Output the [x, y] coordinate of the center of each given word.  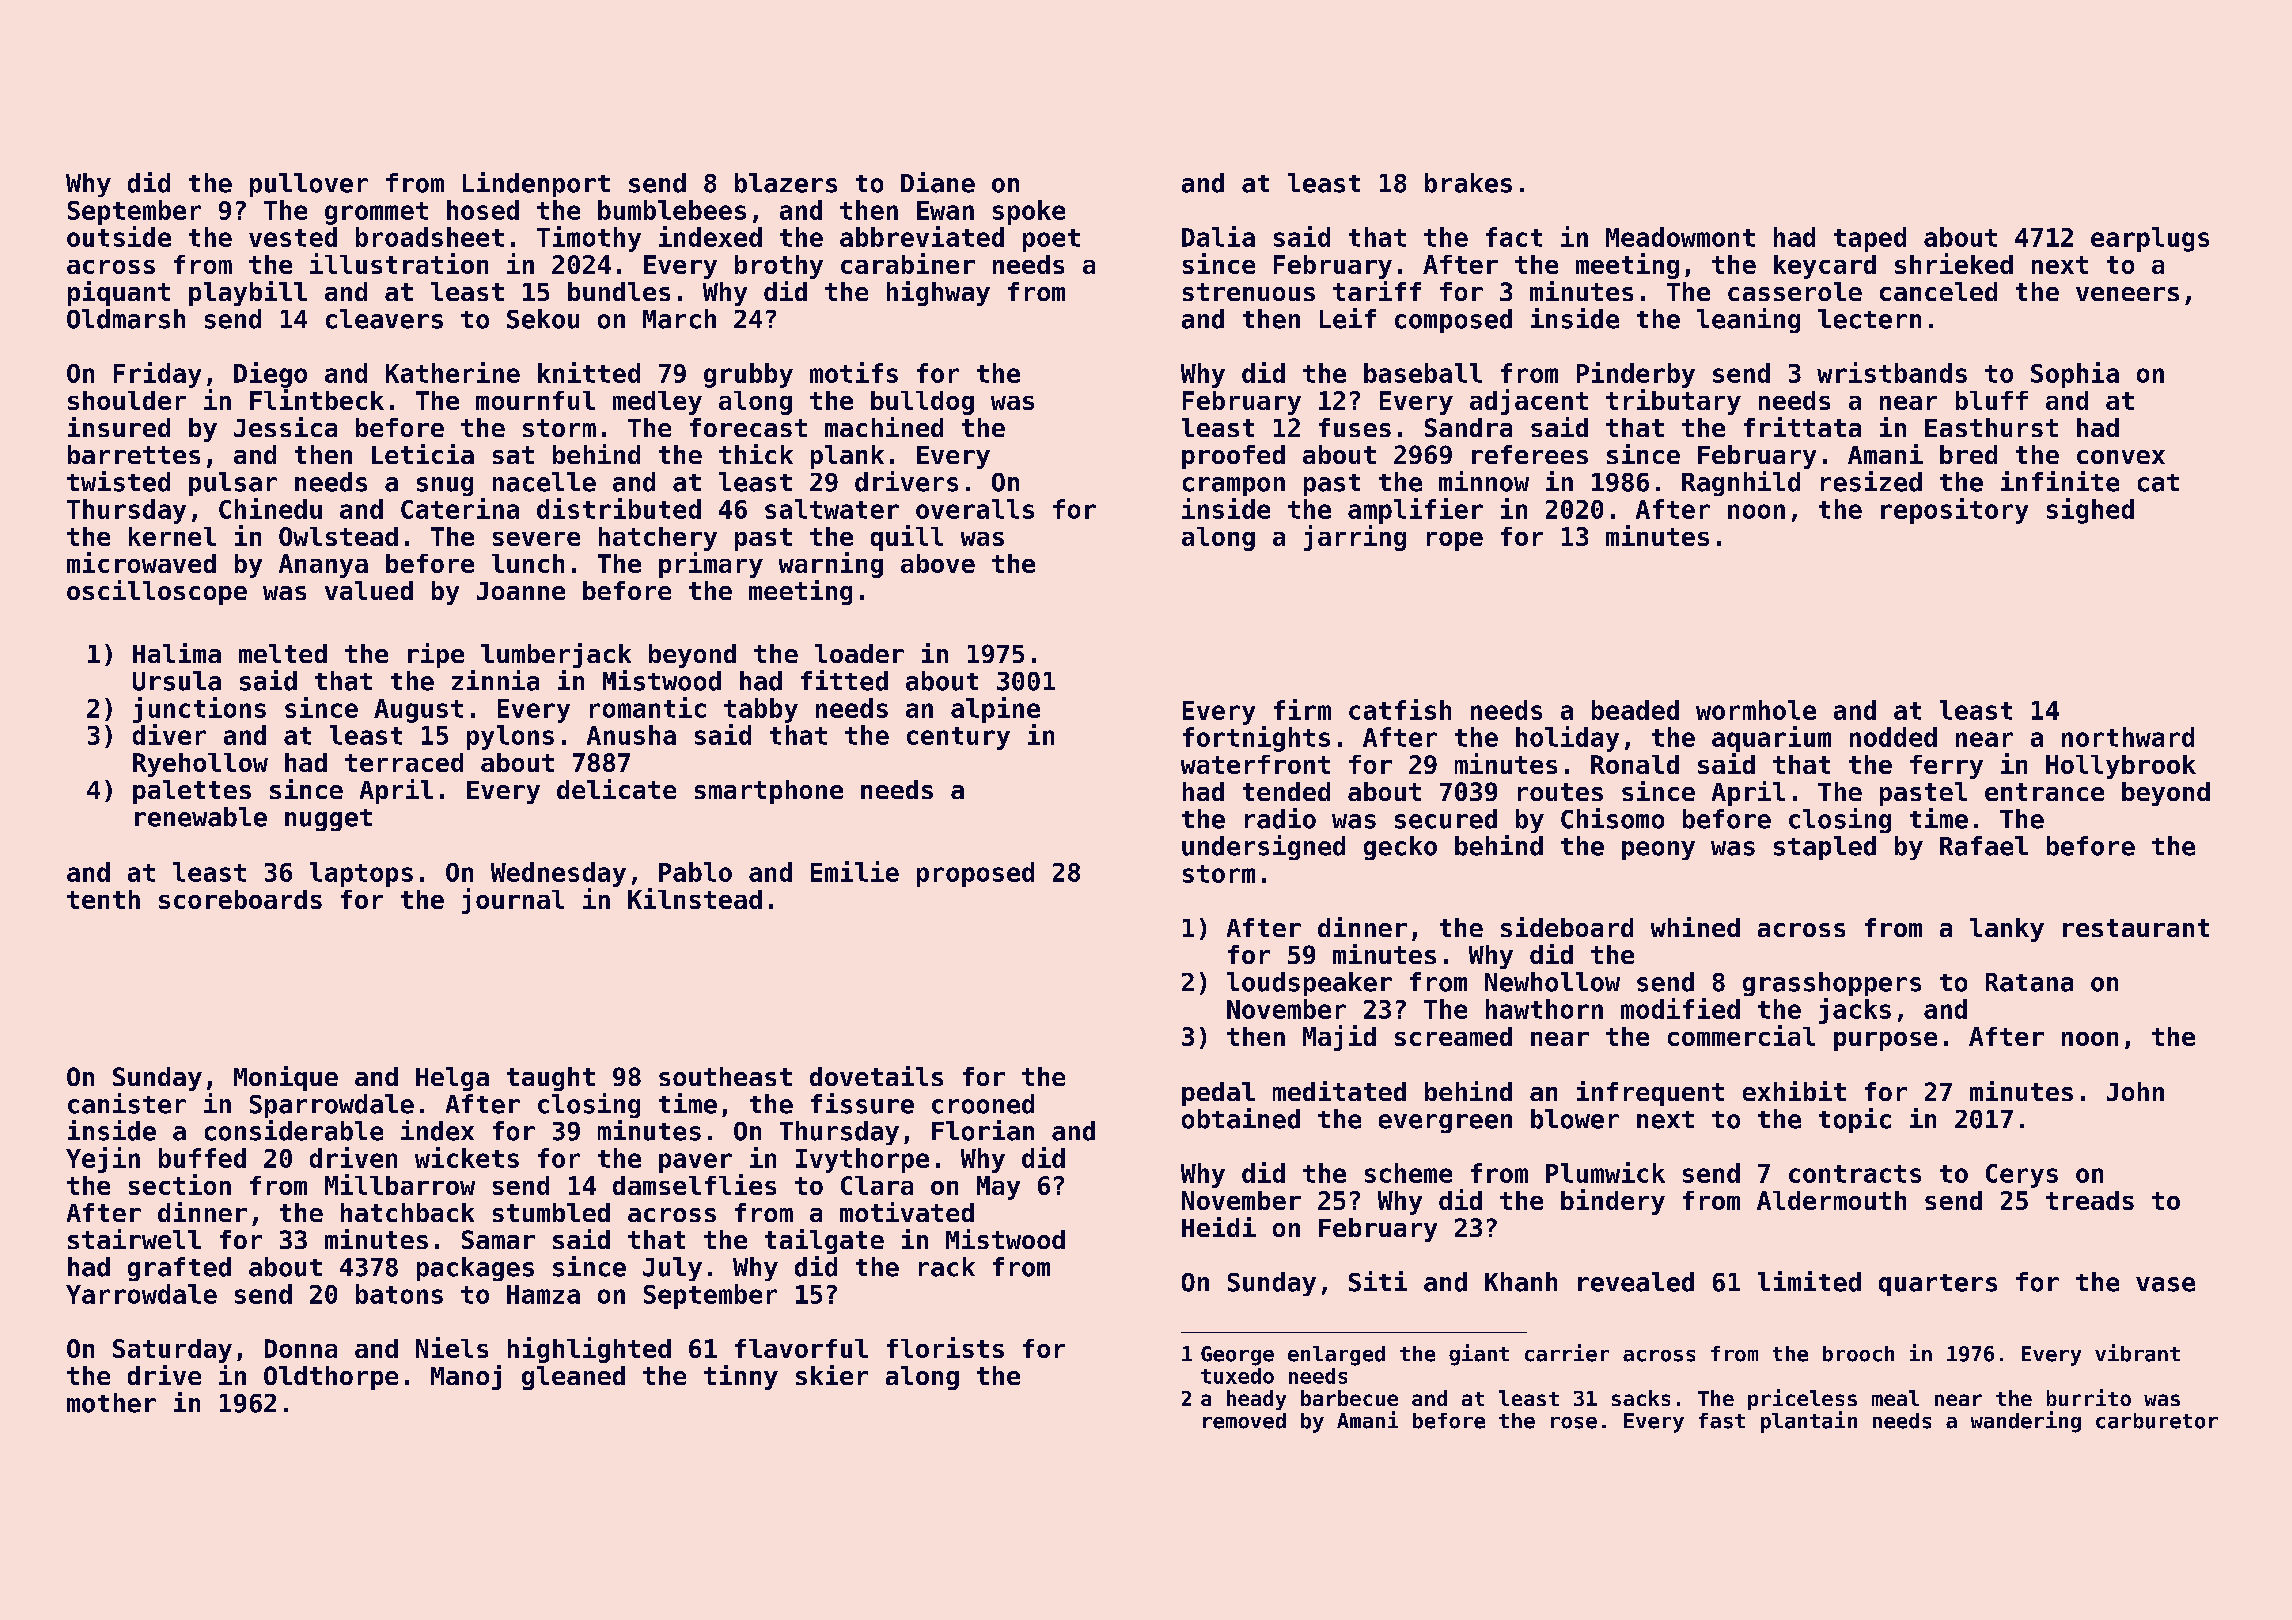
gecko [1400, 848]
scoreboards [240, 899]
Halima [177, 653]
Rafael [1984, 846]
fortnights [1256, 739]
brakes [1468, 183]
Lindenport [536, 184]
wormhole [1756, 710]
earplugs [2150, 239]
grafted [179, 1269]
